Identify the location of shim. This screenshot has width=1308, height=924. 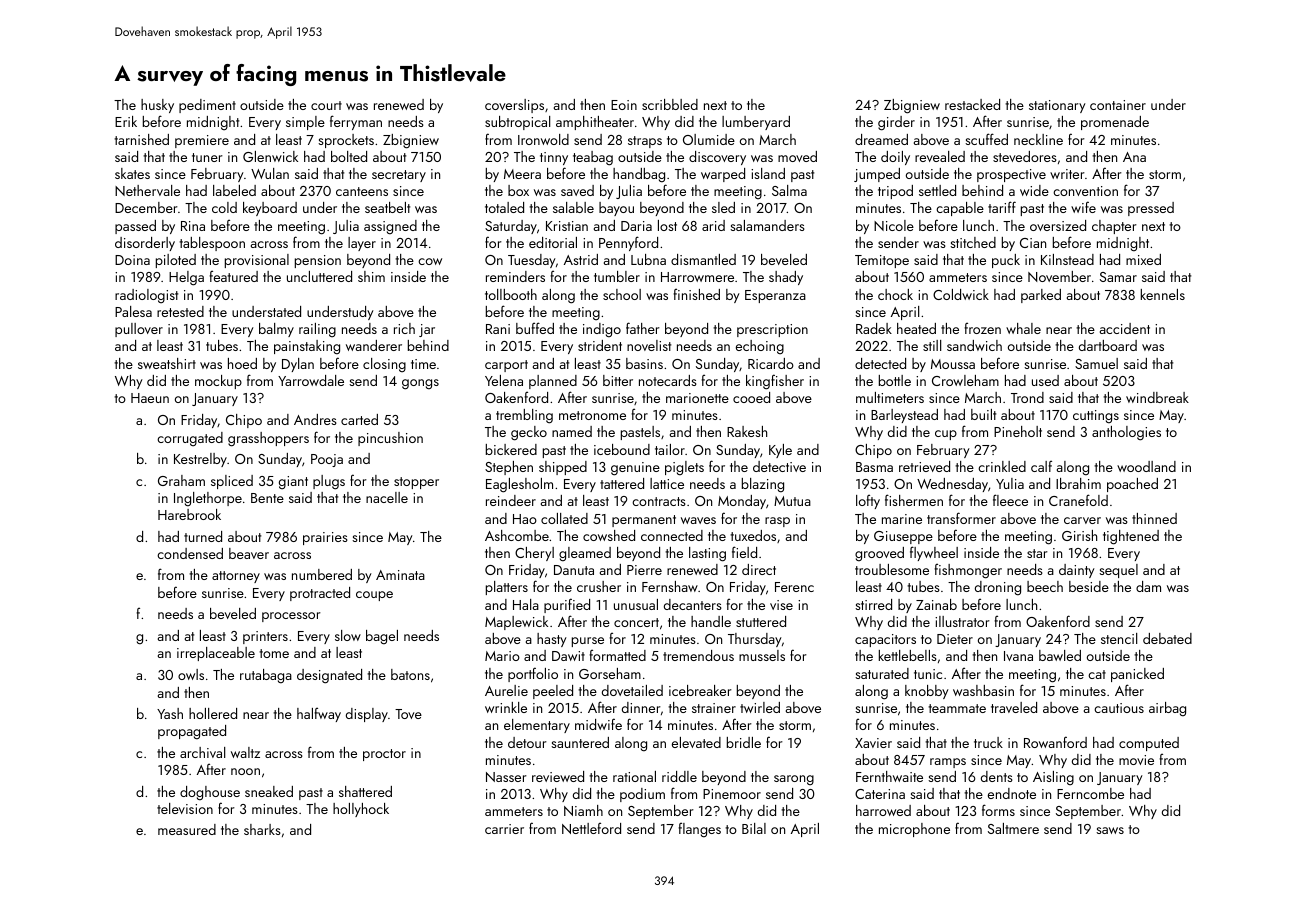
(371, 276).
